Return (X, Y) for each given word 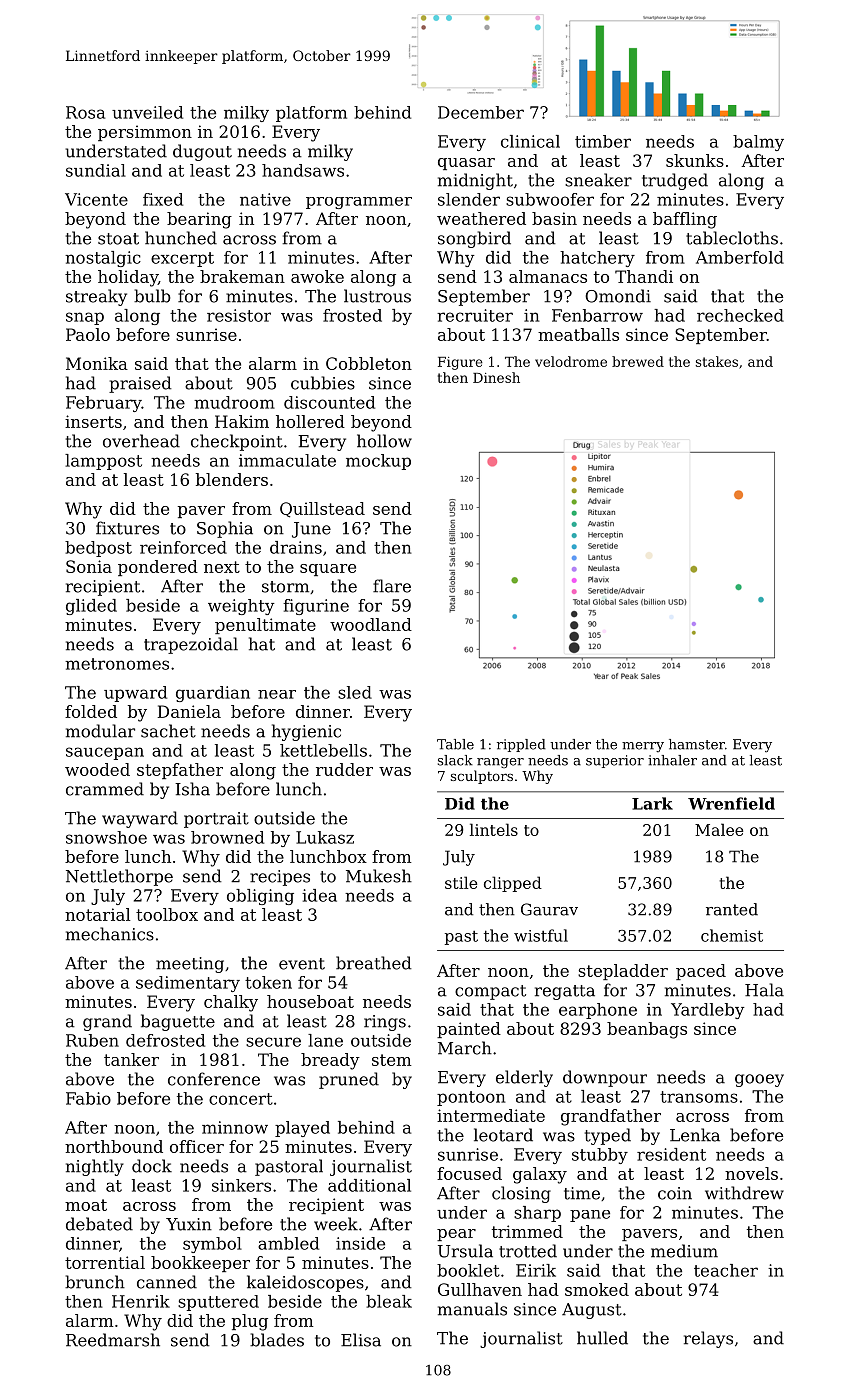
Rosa (85, 112)
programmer (359, 203)
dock (152, 1166)
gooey (759, 1080)
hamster (697, 744)
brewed (638, 361)
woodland (371, 624)
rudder (344, 769)
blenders (232, 479)
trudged (675, 181)
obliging (260, 897)
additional (369, 1185)
